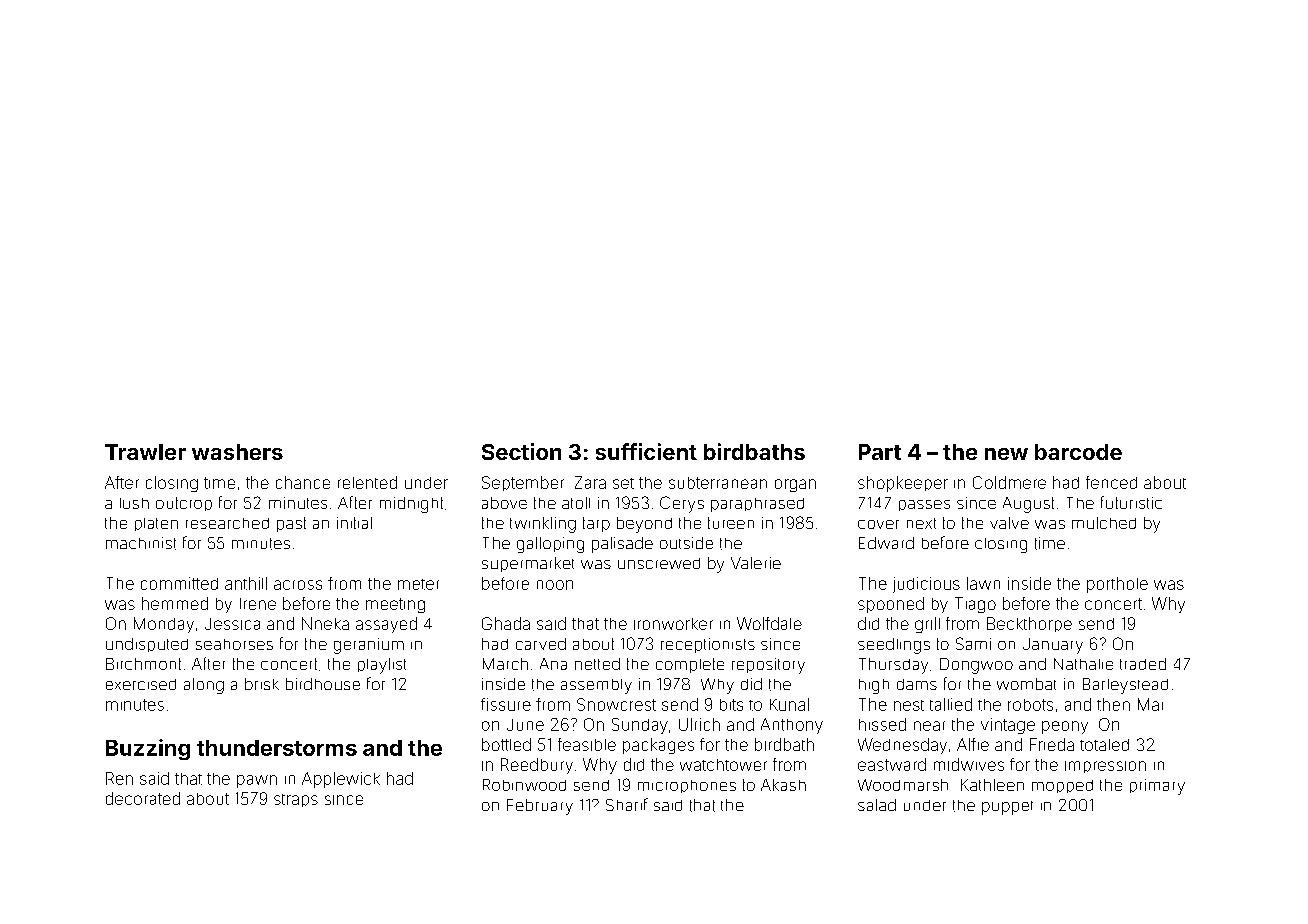 This screenshot has height=924, width=1308. I want to click on Birchmont, so click(143, 664).
